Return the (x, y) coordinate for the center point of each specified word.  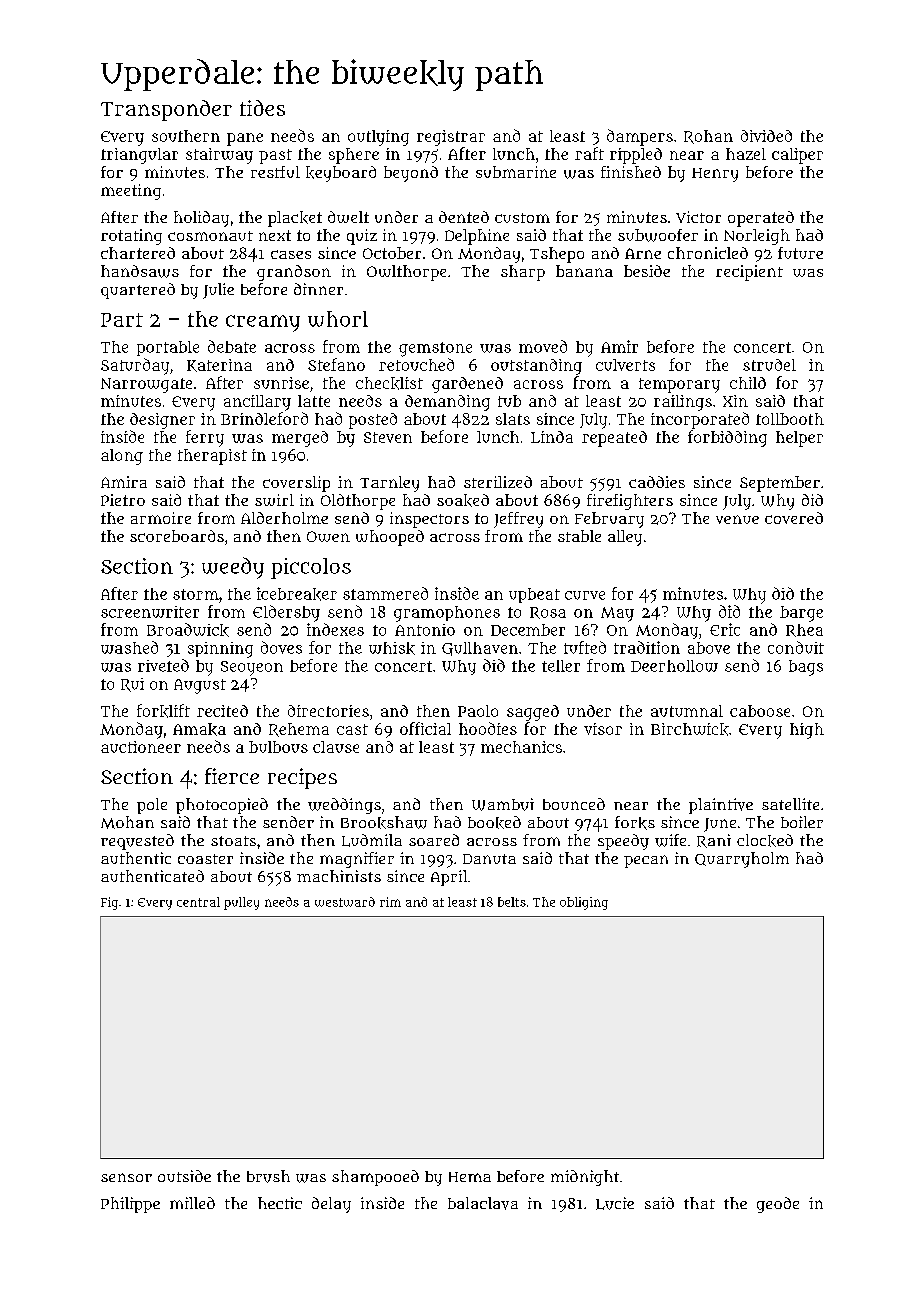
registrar (451, 138)
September (780, 484)
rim (390, 902)
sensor (126, 1177)
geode (778, 1205)
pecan (646, 861)
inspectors (429, 520)
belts (512, 902)
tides (262, 108)
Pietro (123, 500)
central (198, 902)
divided (766, 136)
